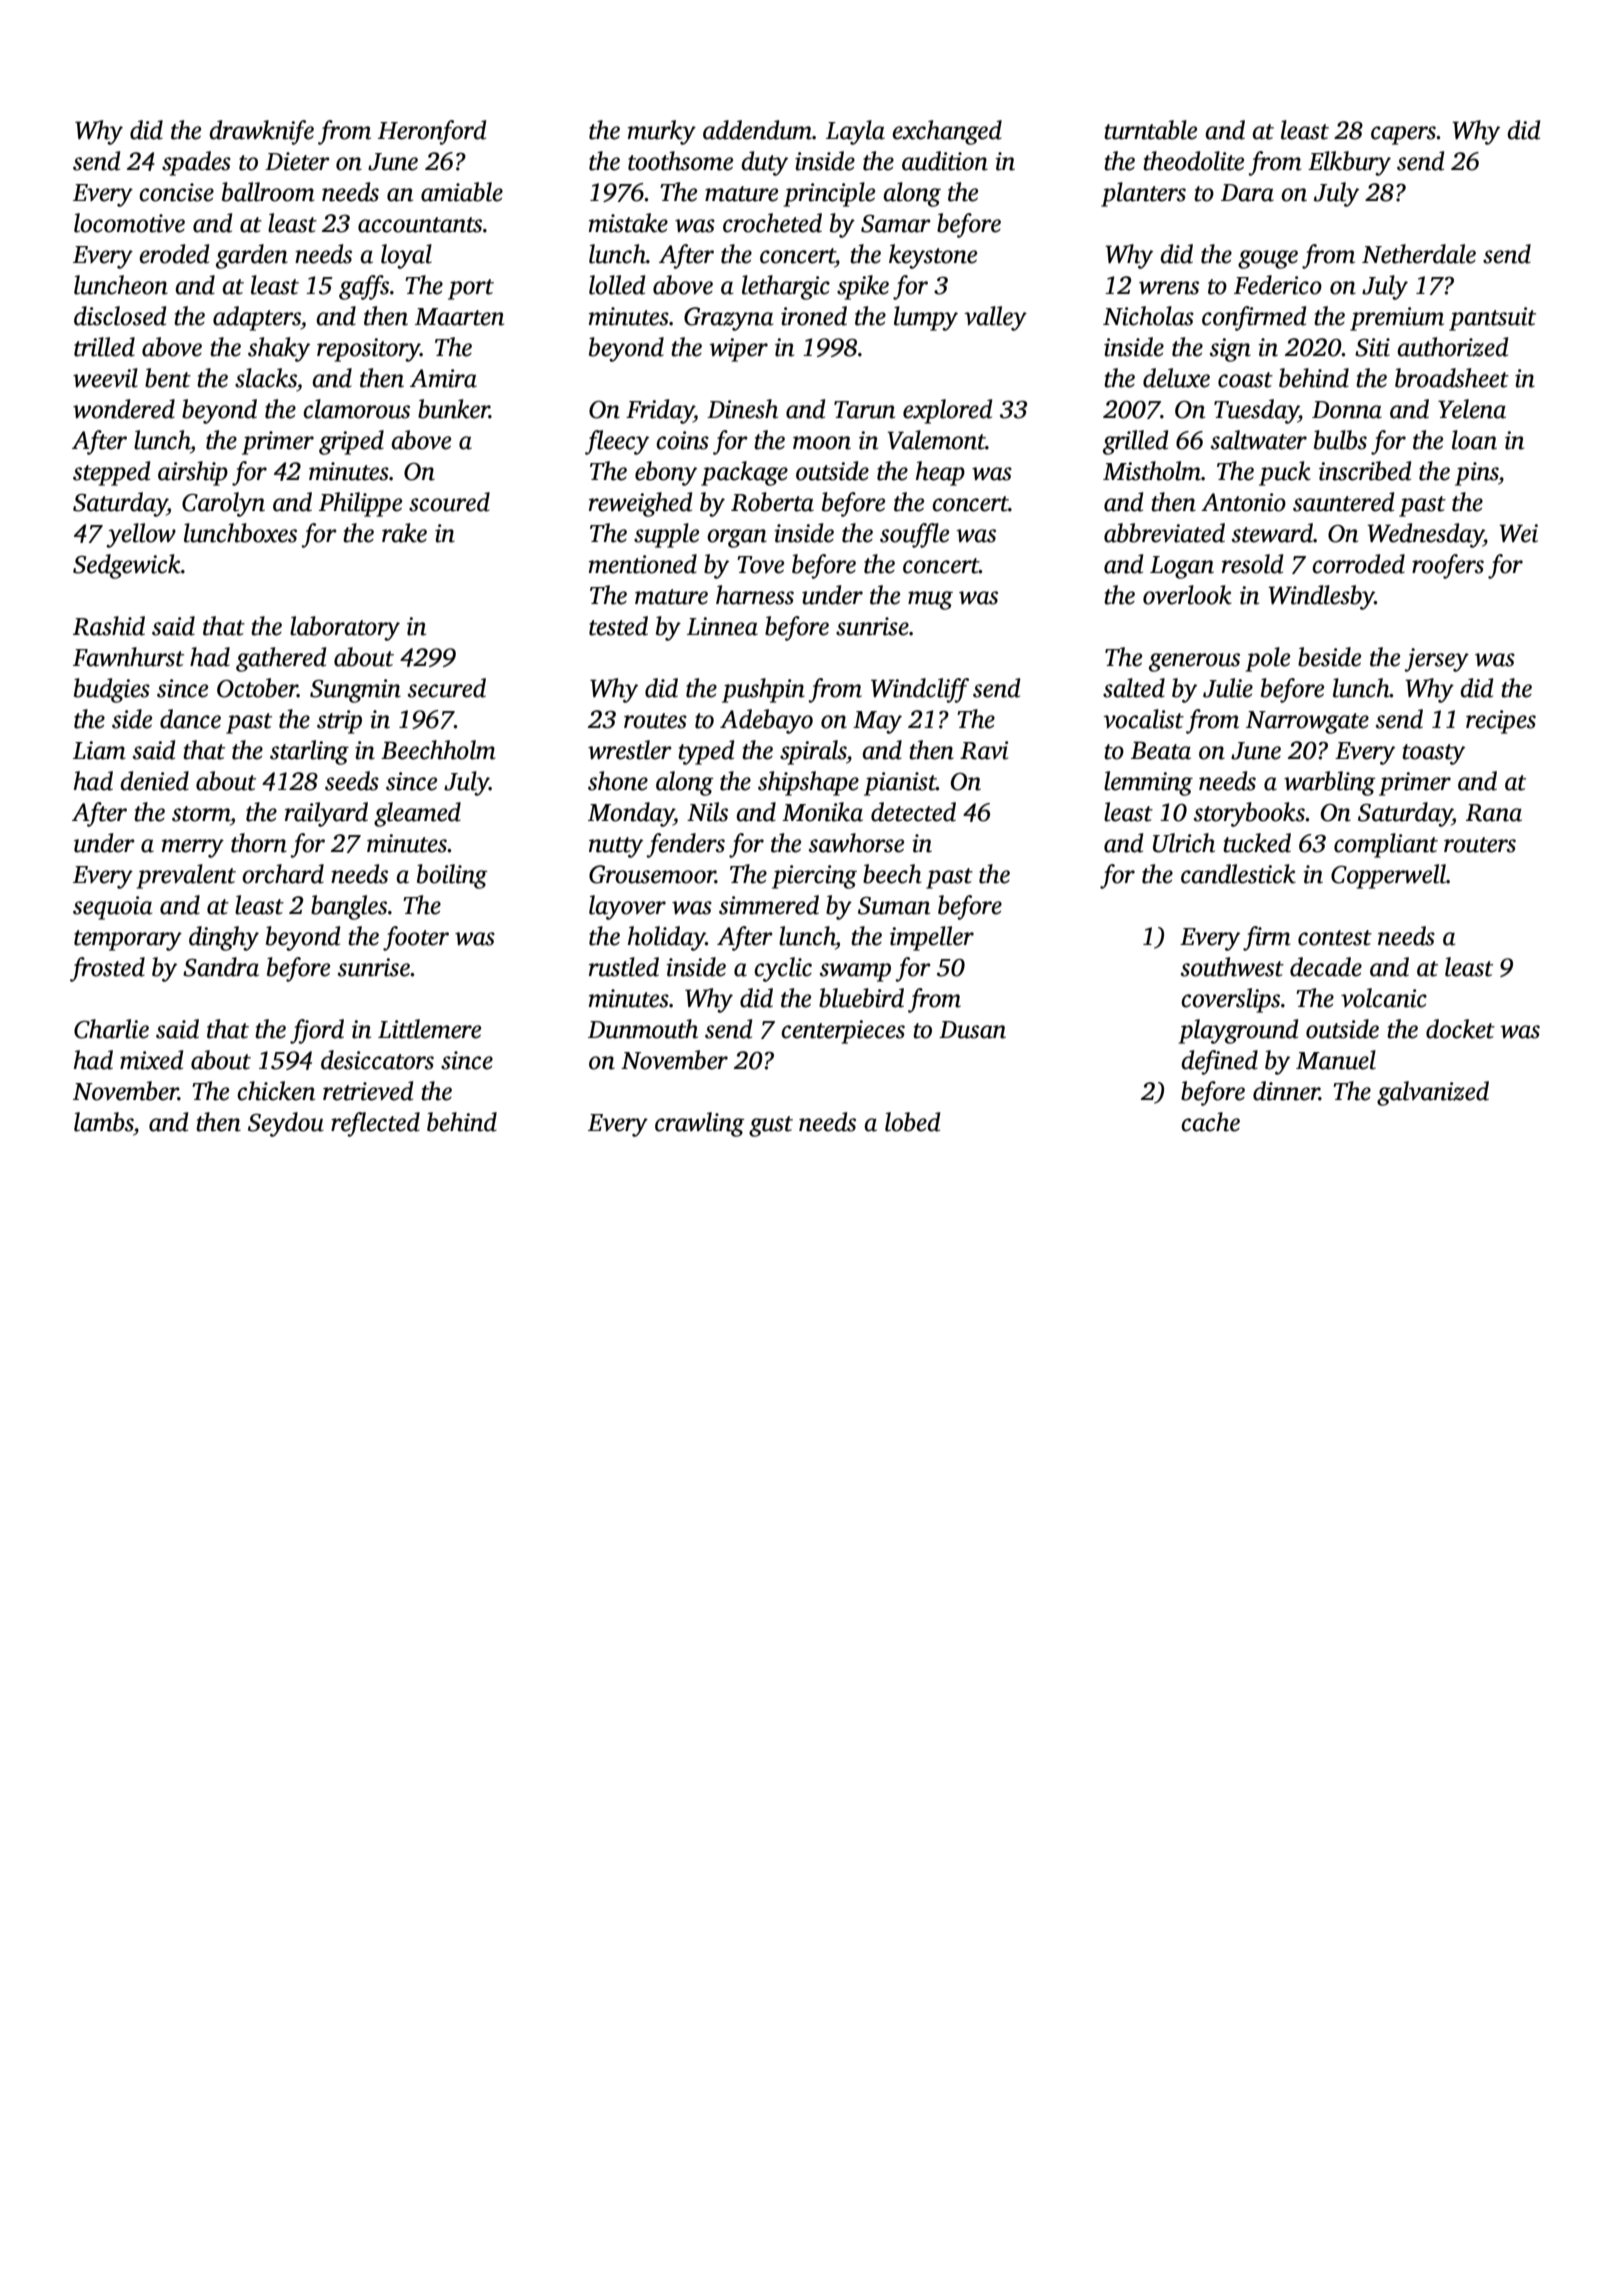  Describe the element at coordinates (755, 595) in the screenshot. I see `harness` at that location.
